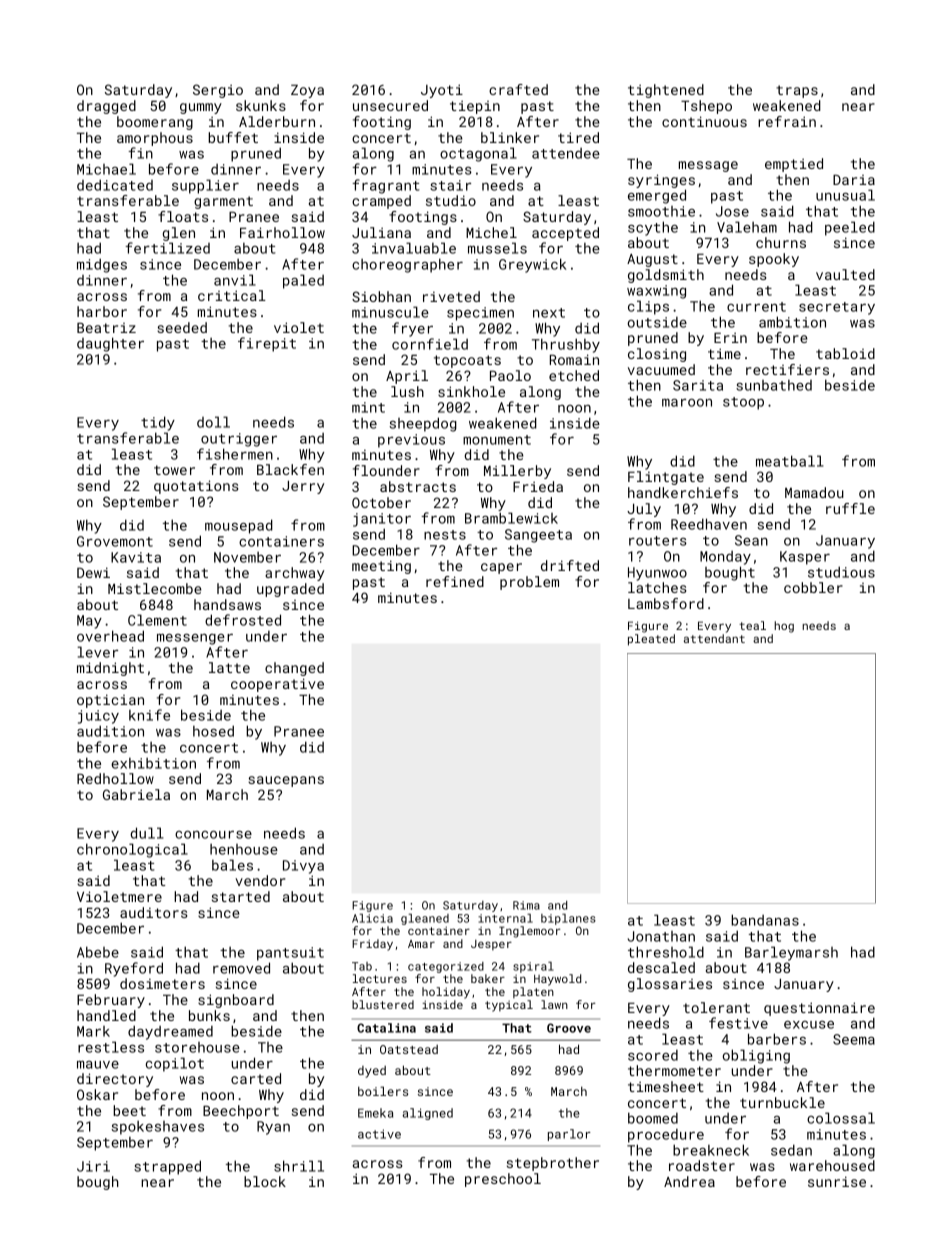 The image size is (952, 1233). I want to click on scored, so click(653, 1055).
